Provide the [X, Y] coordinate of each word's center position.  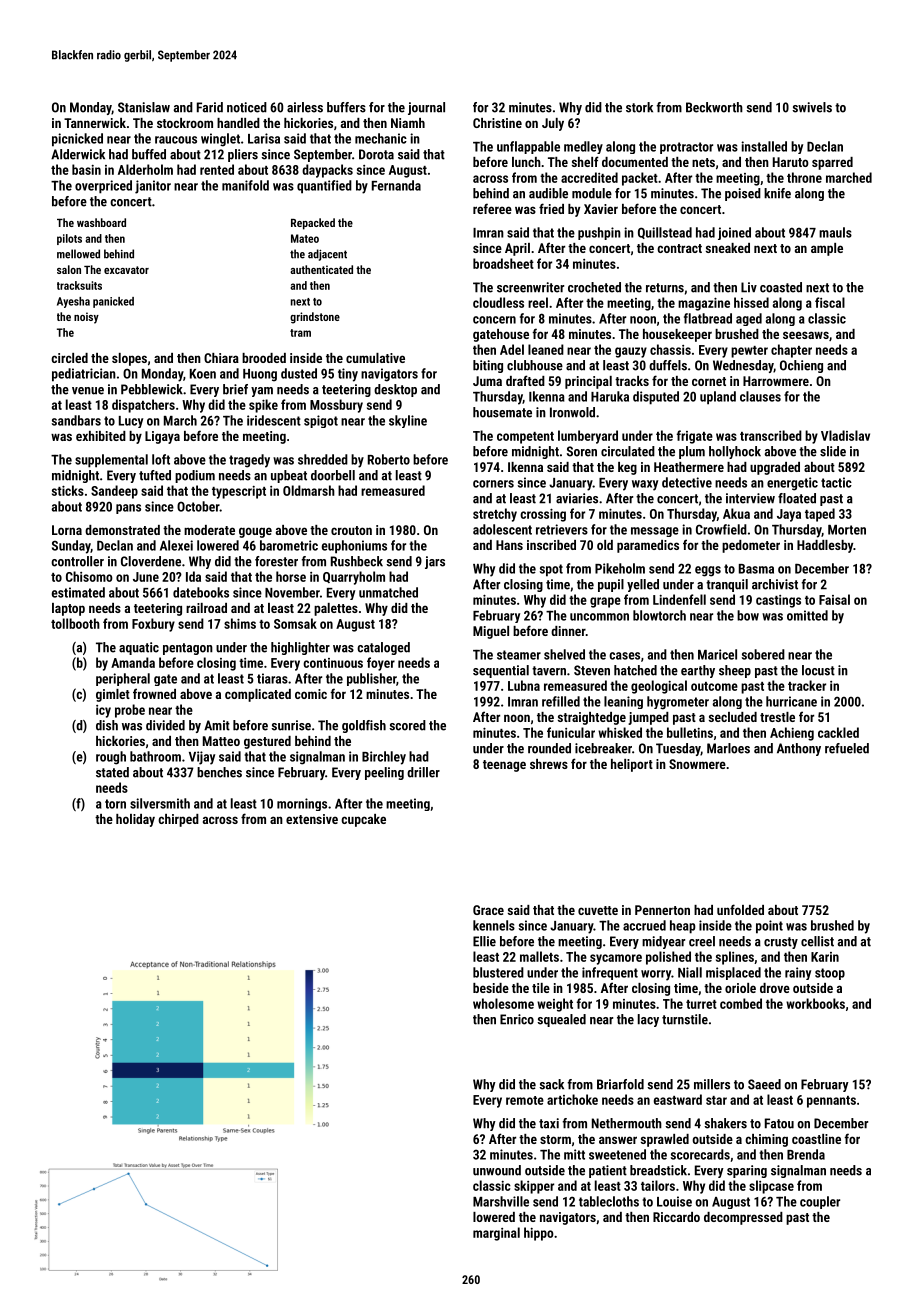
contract [679, 248]
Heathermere [689, 467]
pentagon [188, 649]
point [769, 927]
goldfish [364, 726]
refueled [847, 748]
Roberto [389, 459]
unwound [497, 1170]
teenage [504, 766]
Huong [260, 375]
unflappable [528, 147]
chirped [178, 820]
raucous [176, 140]
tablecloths [609, 1201]
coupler [820, 1202]
